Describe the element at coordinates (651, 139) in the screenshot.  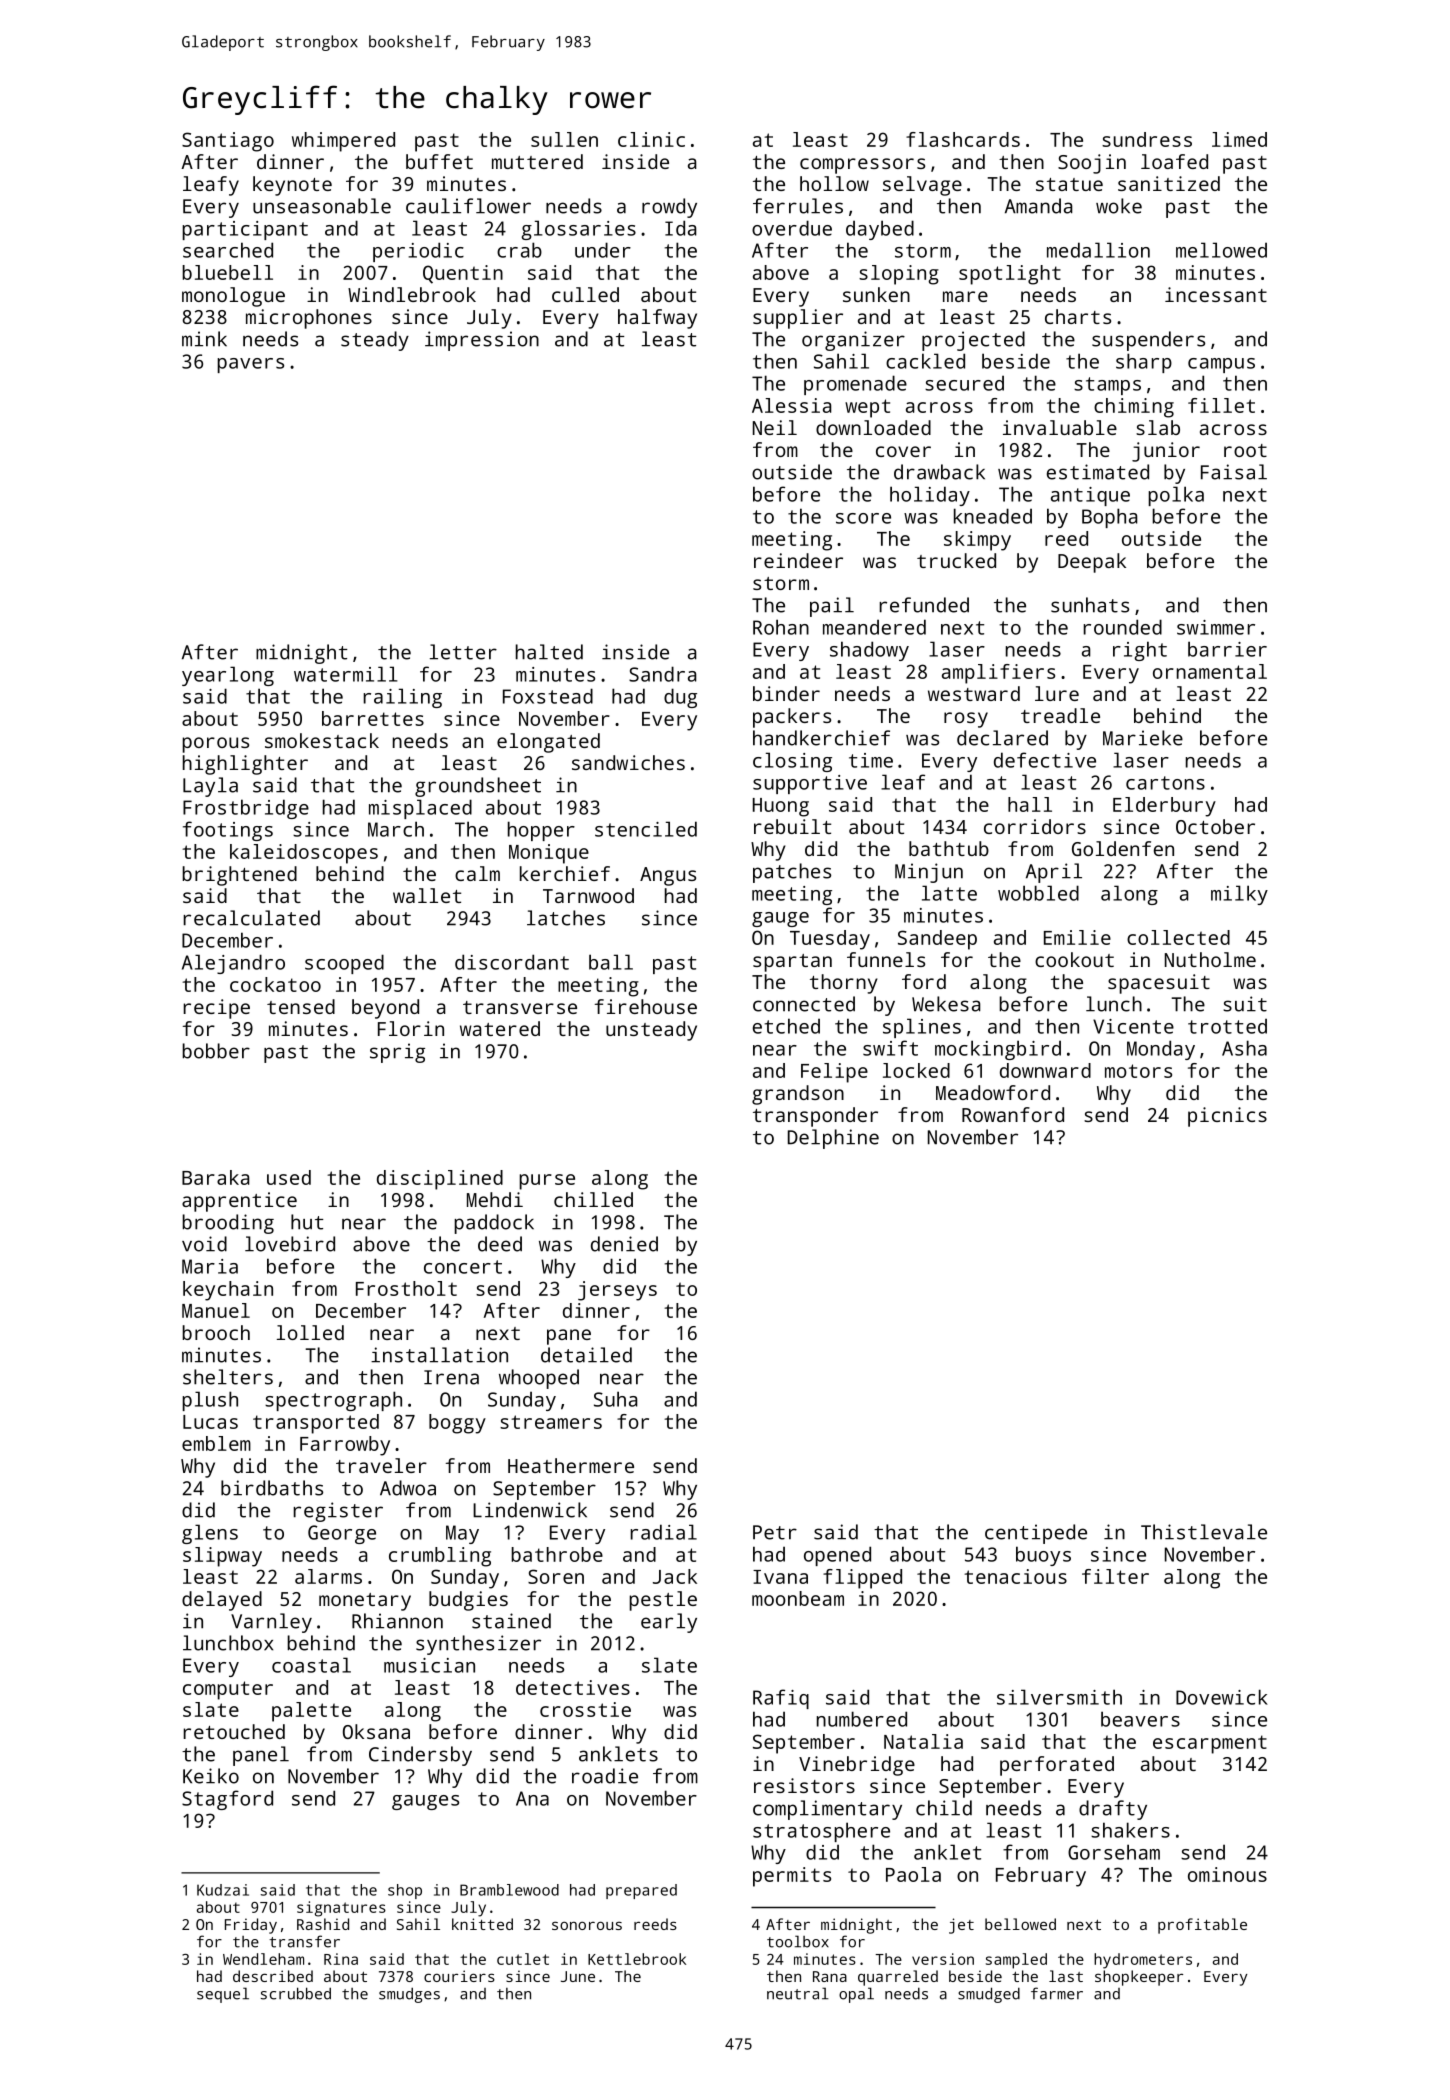
I see `clinic` at that location.
